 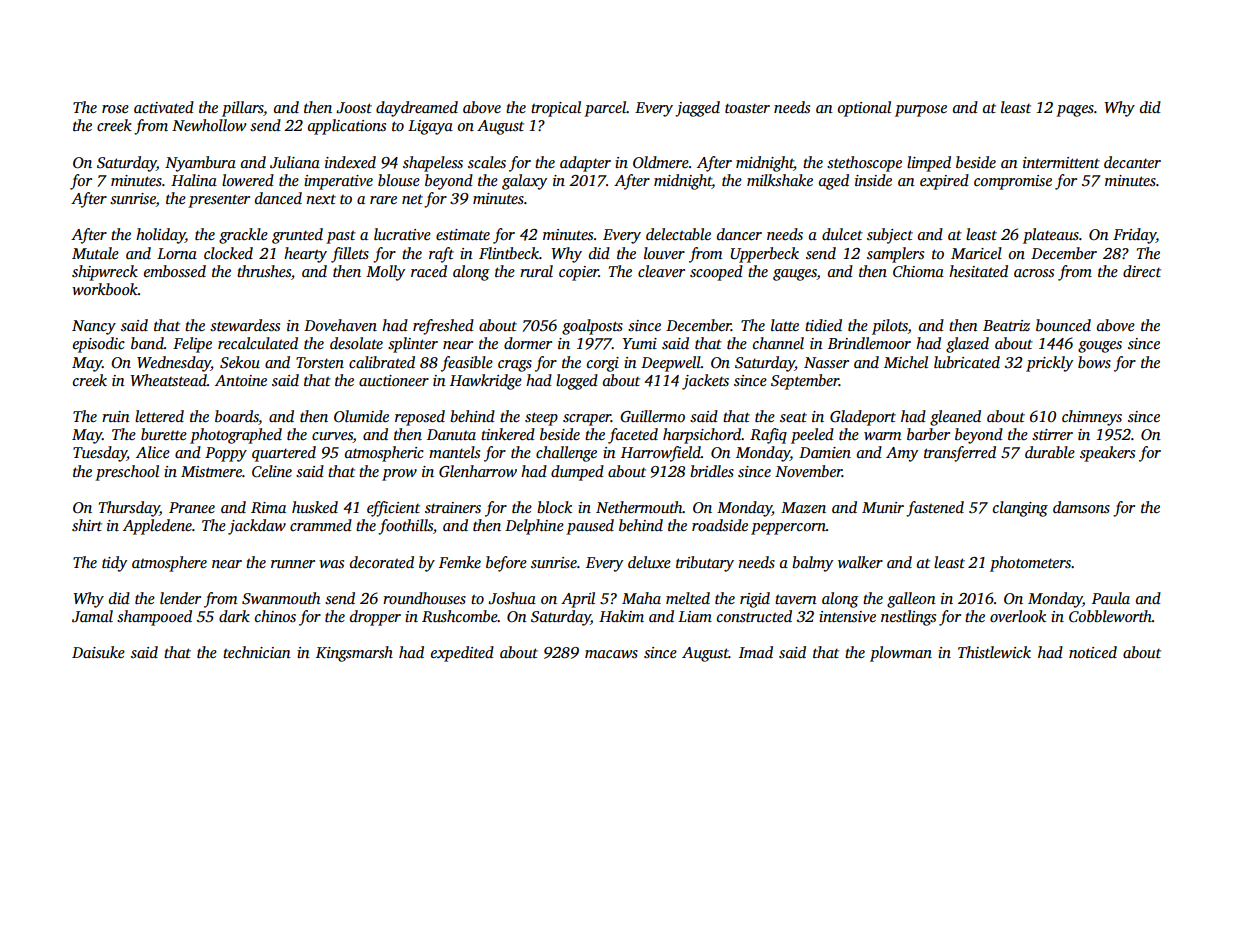 What do you see at coordinates (509, 253) in the image?
I see `Flintbeck` at bounding box center [509, 253].
